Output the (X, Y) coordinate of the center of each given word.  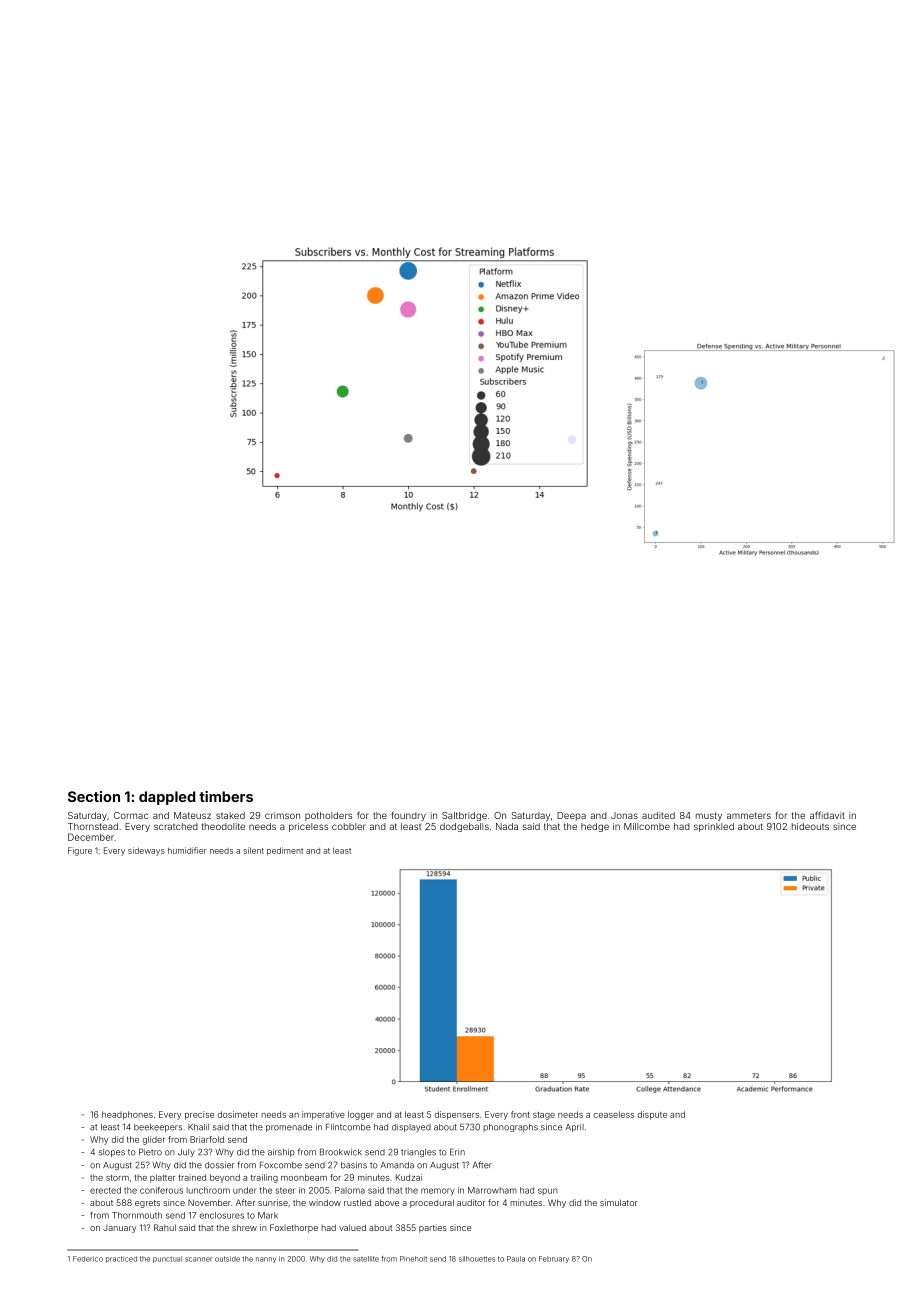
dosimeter (238, 1114)
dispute (652, 1115)
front (520, 1114)
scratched (176, 826)
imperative (323, 1115)
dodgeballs (464, 827)
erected (105, 1190)
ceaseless (614, 1114)
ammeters (749, 815)
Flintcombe (348, 1127)
